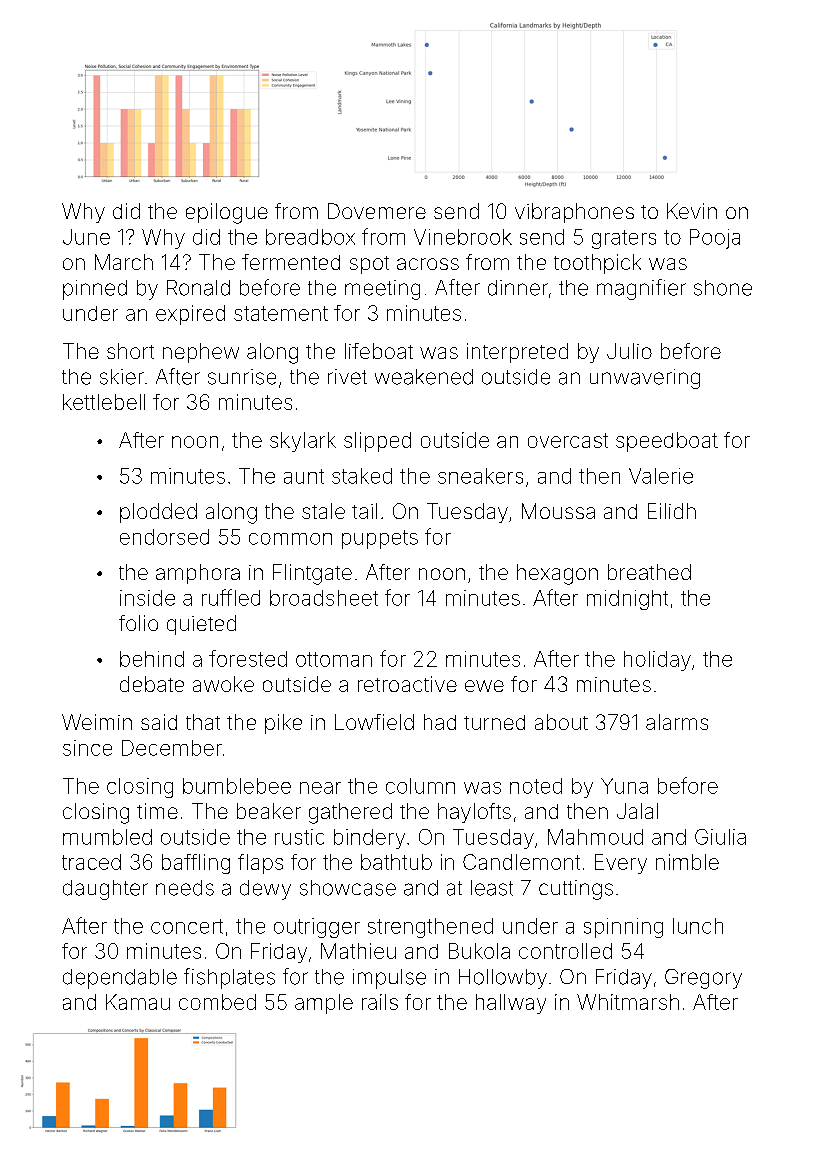  I want to click on haylofts, so click(474, 813).
